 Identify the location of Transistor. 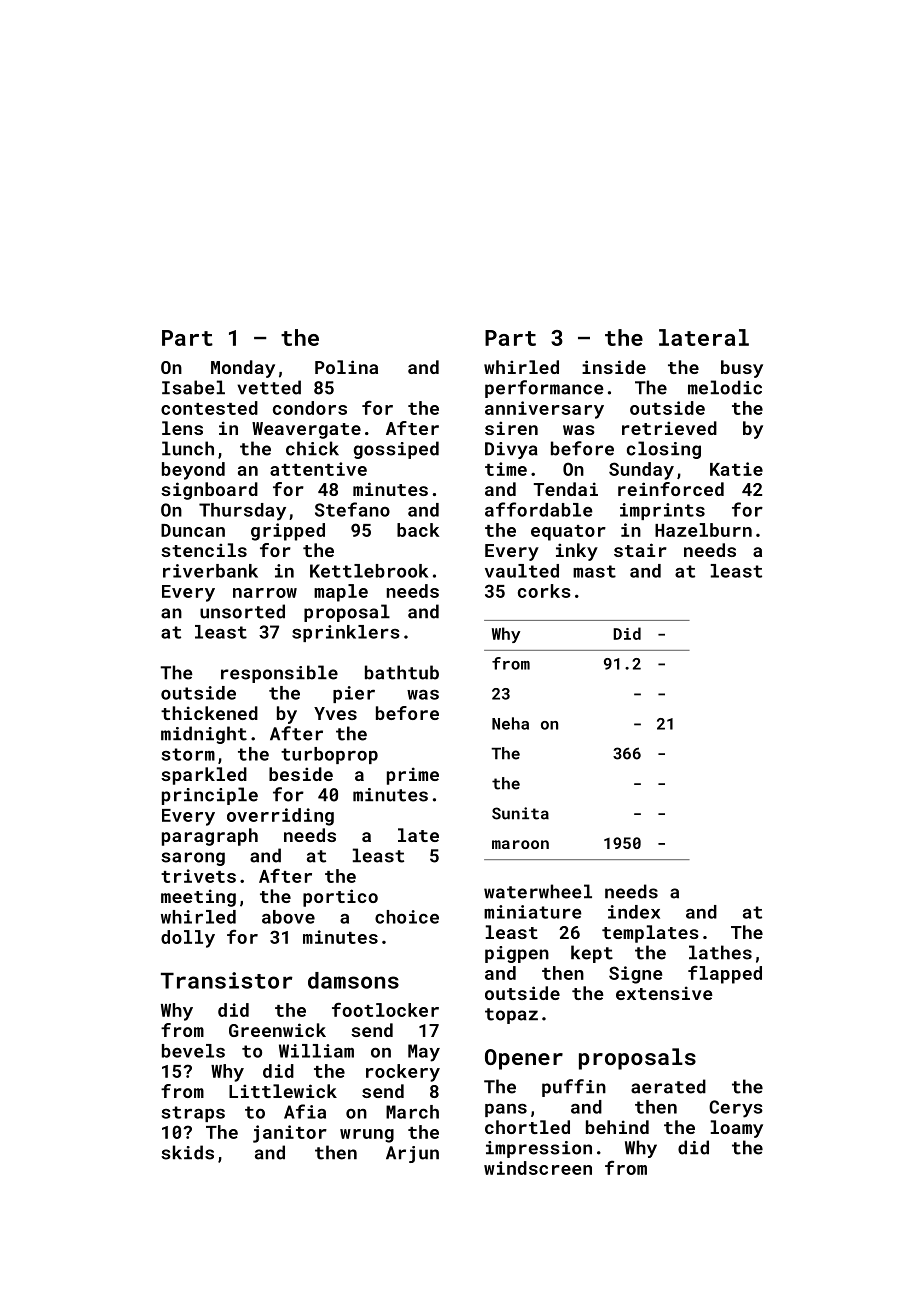
(227, 980).
